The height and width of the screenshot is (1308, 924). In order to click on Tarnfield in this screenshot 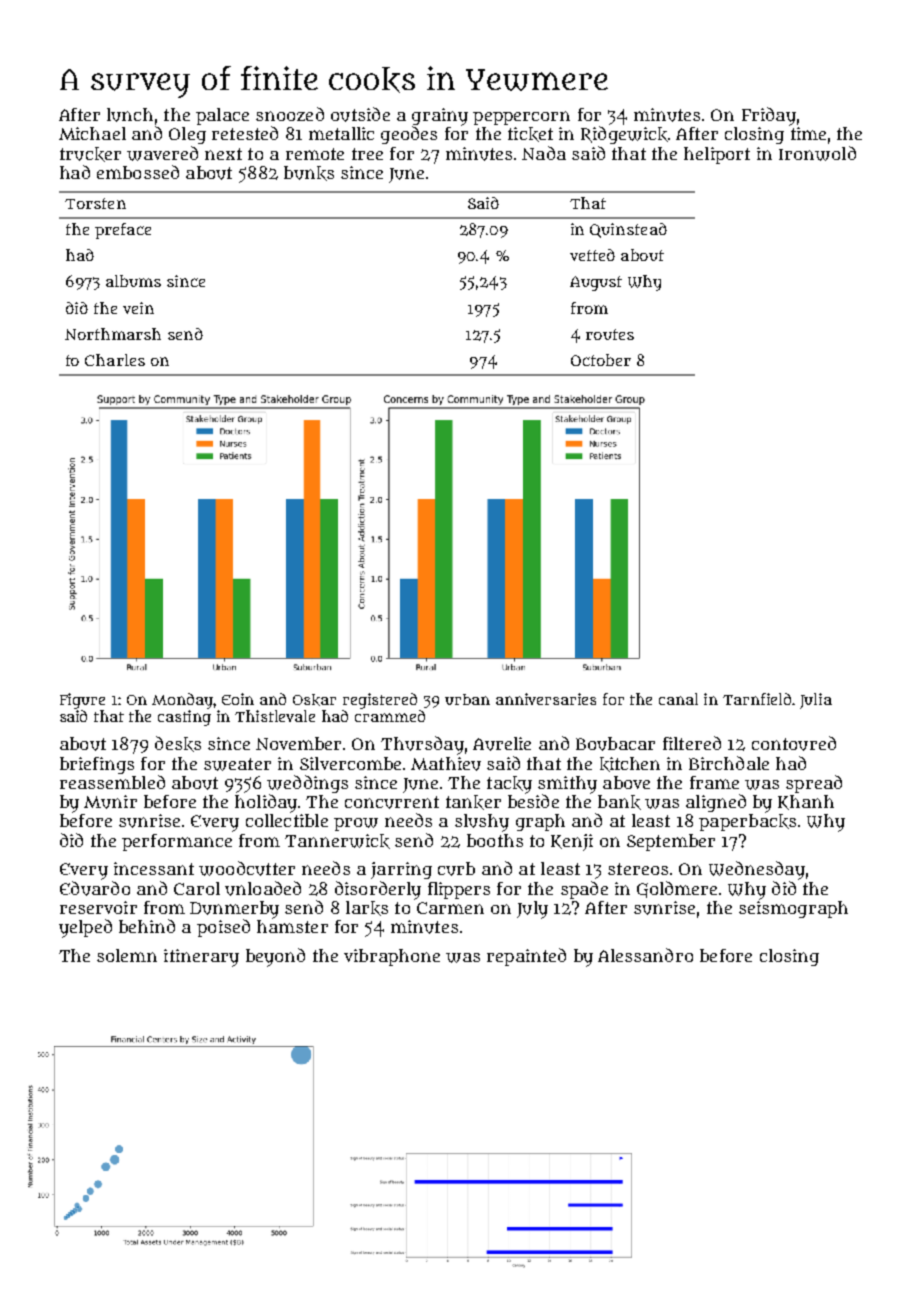, I will do `click(758, 699)`.
